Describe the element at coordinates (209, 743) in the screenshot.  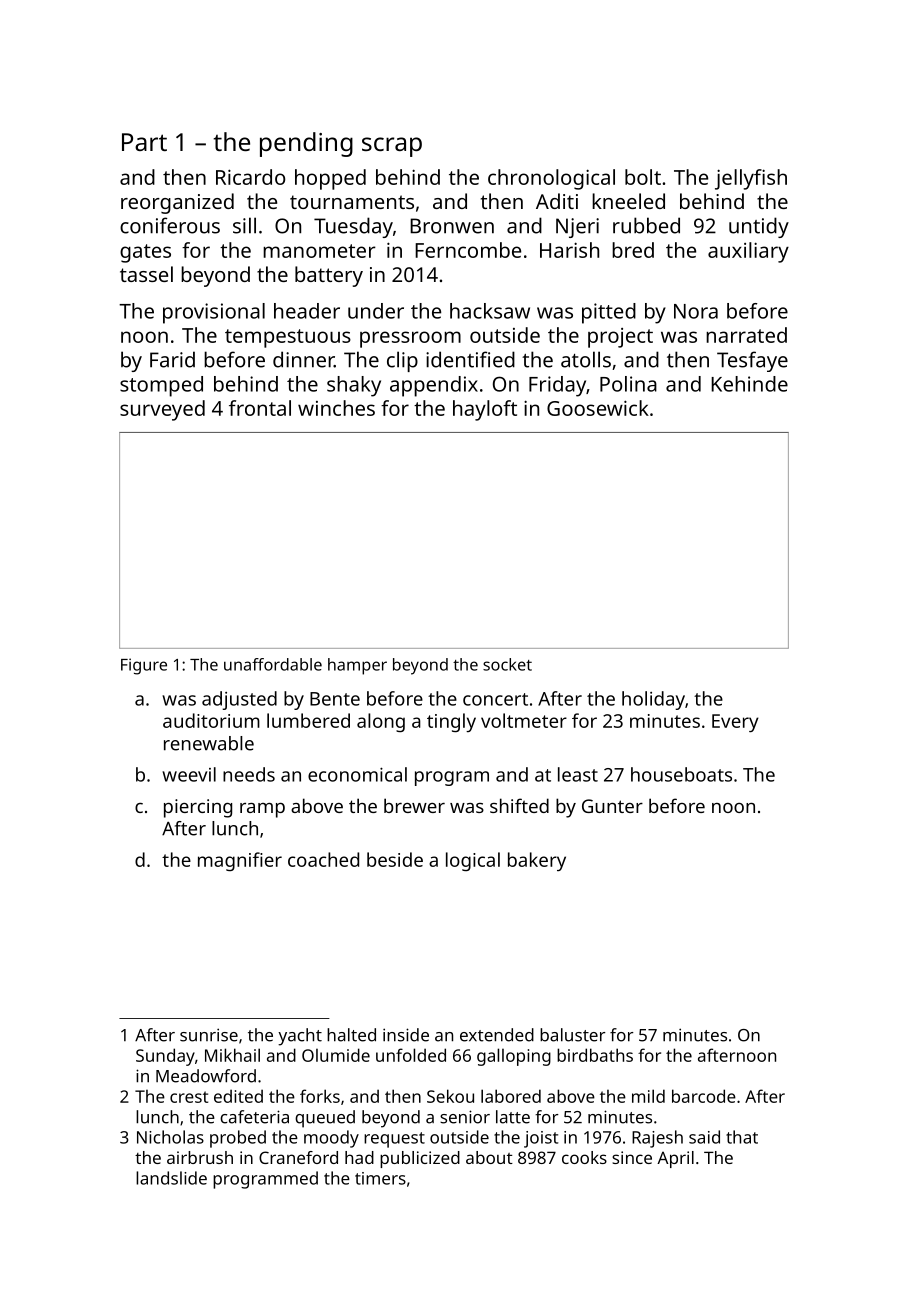
I see `renewable` at that location.
